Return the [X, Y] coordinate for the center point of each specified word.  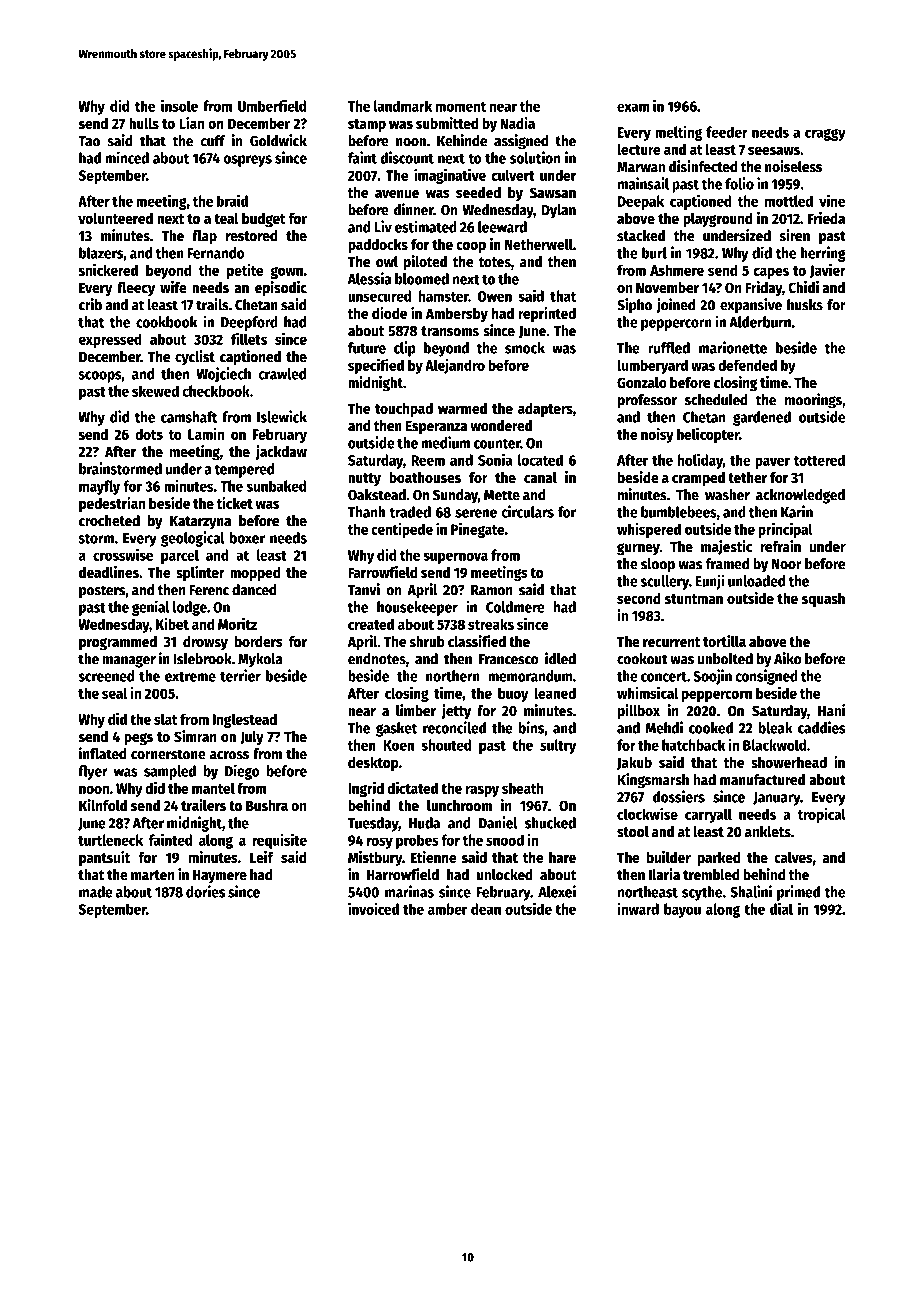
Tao [89, 141]
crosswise [123, 554]
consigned [766, 677]
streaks [491, 624]
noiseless [793, 166]
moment [461, 107]
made [96, 892]
